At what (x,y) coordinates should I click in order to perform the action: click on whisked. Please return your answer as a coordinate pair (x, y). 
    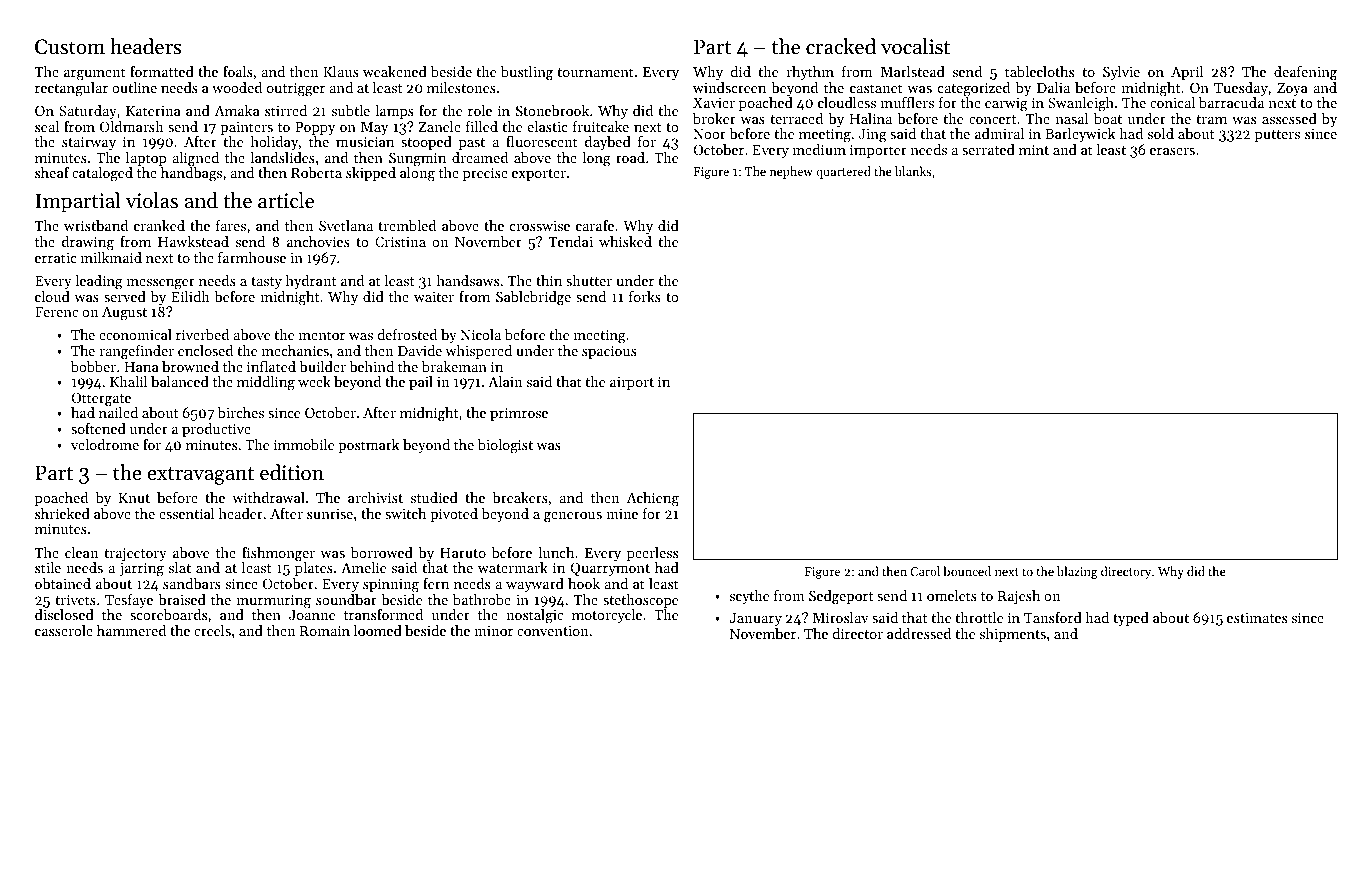
    Looking at the image, I should click on (625, 241).
